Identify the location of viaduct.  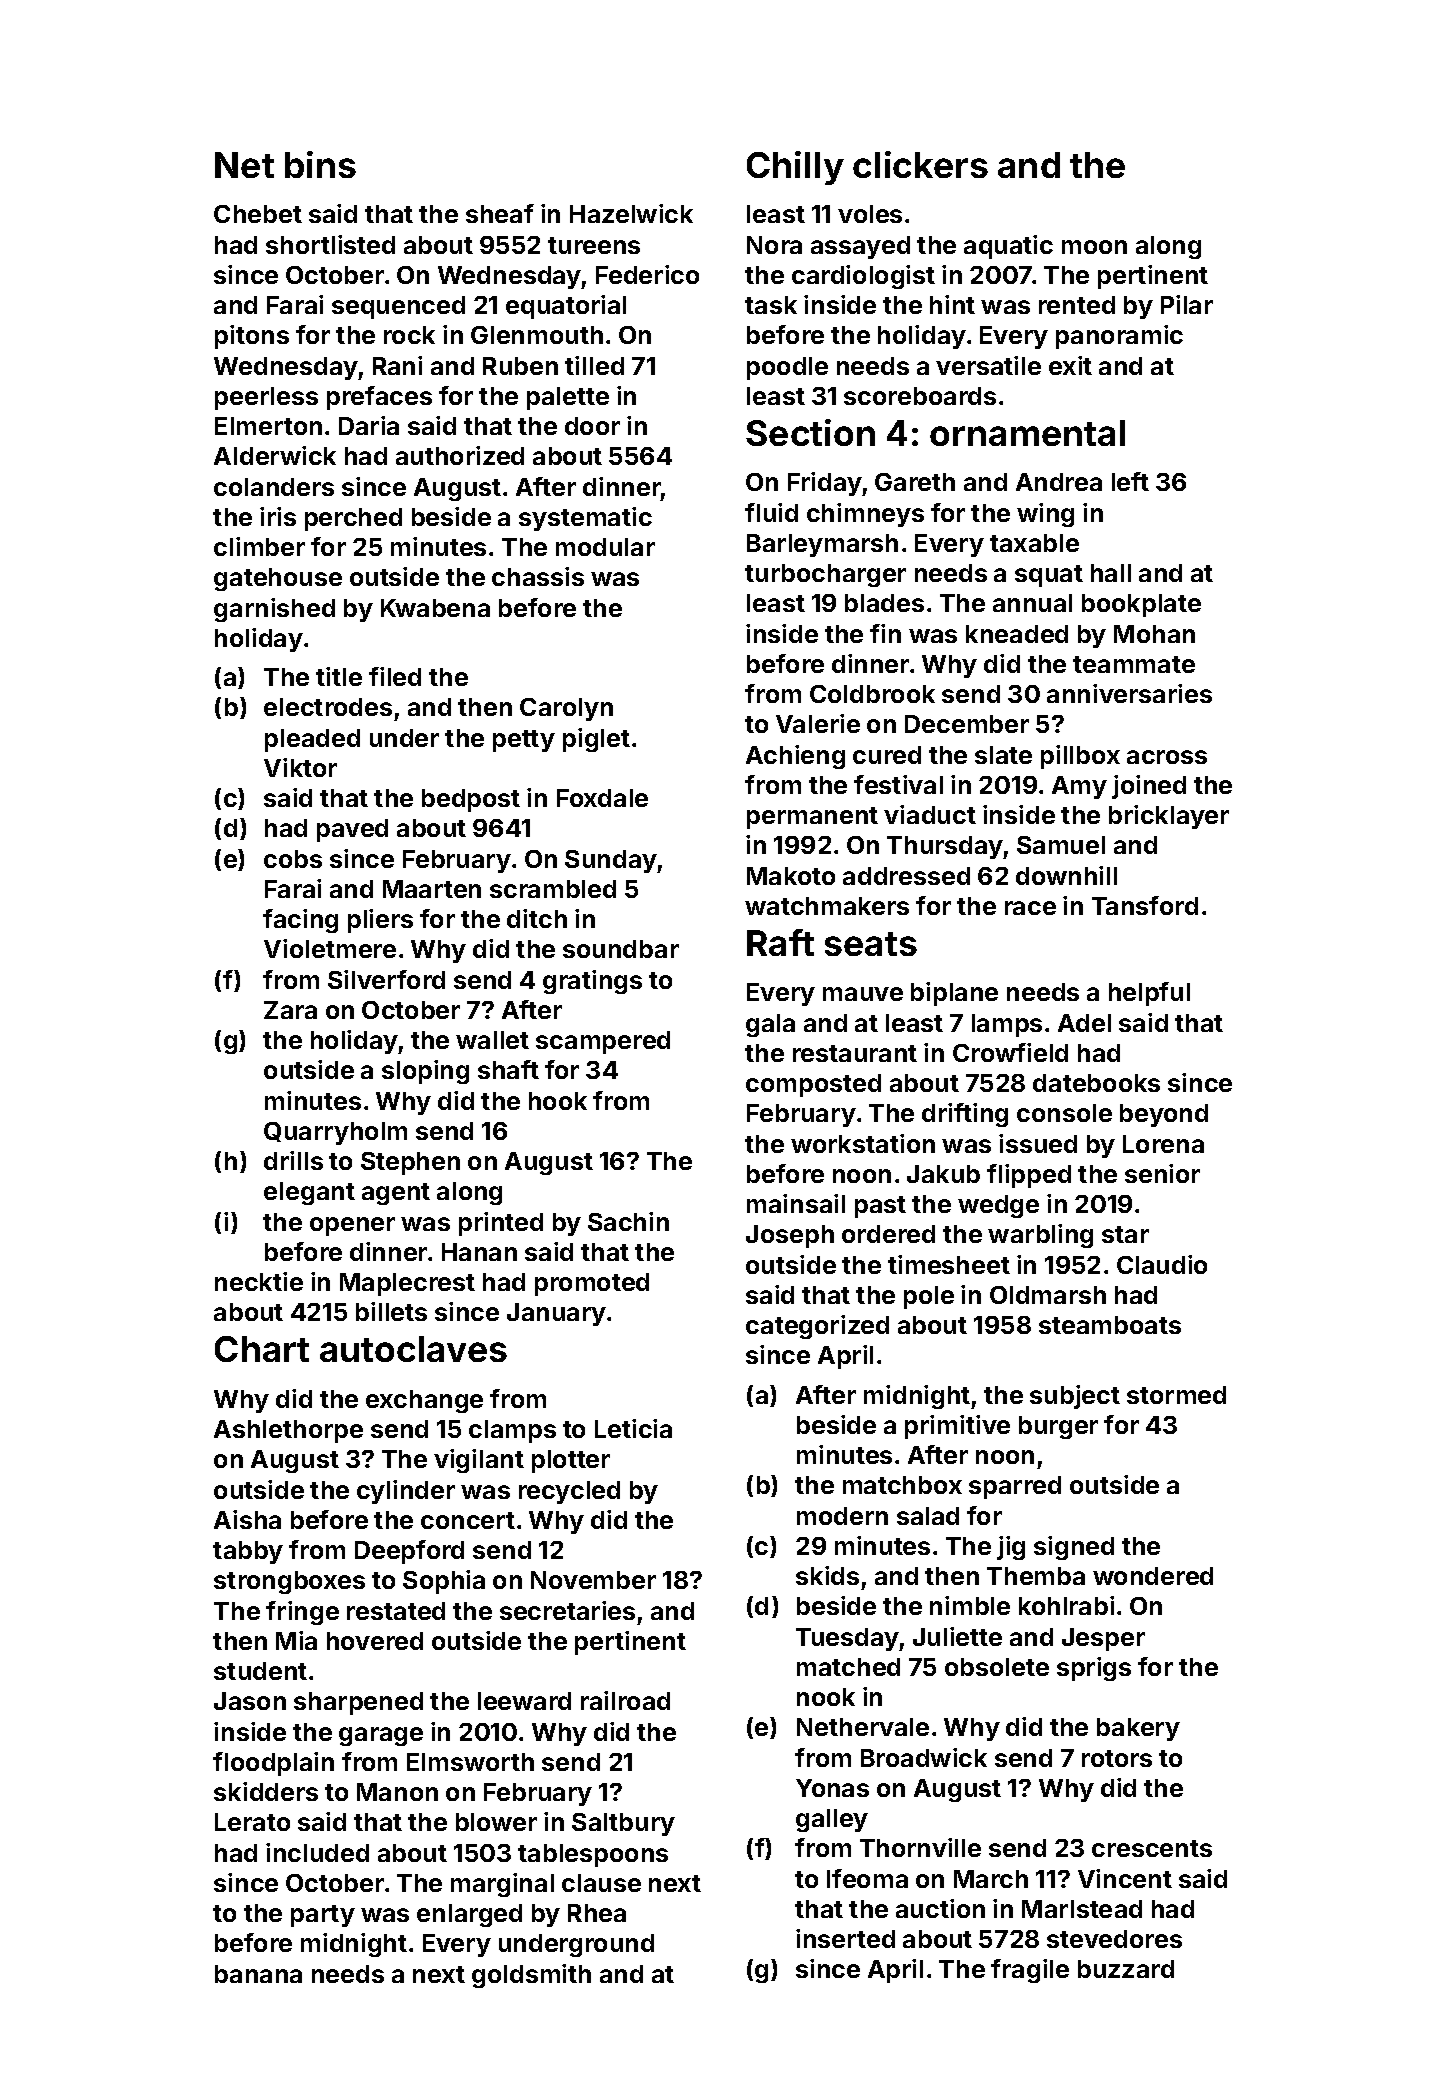
(930, 814).
